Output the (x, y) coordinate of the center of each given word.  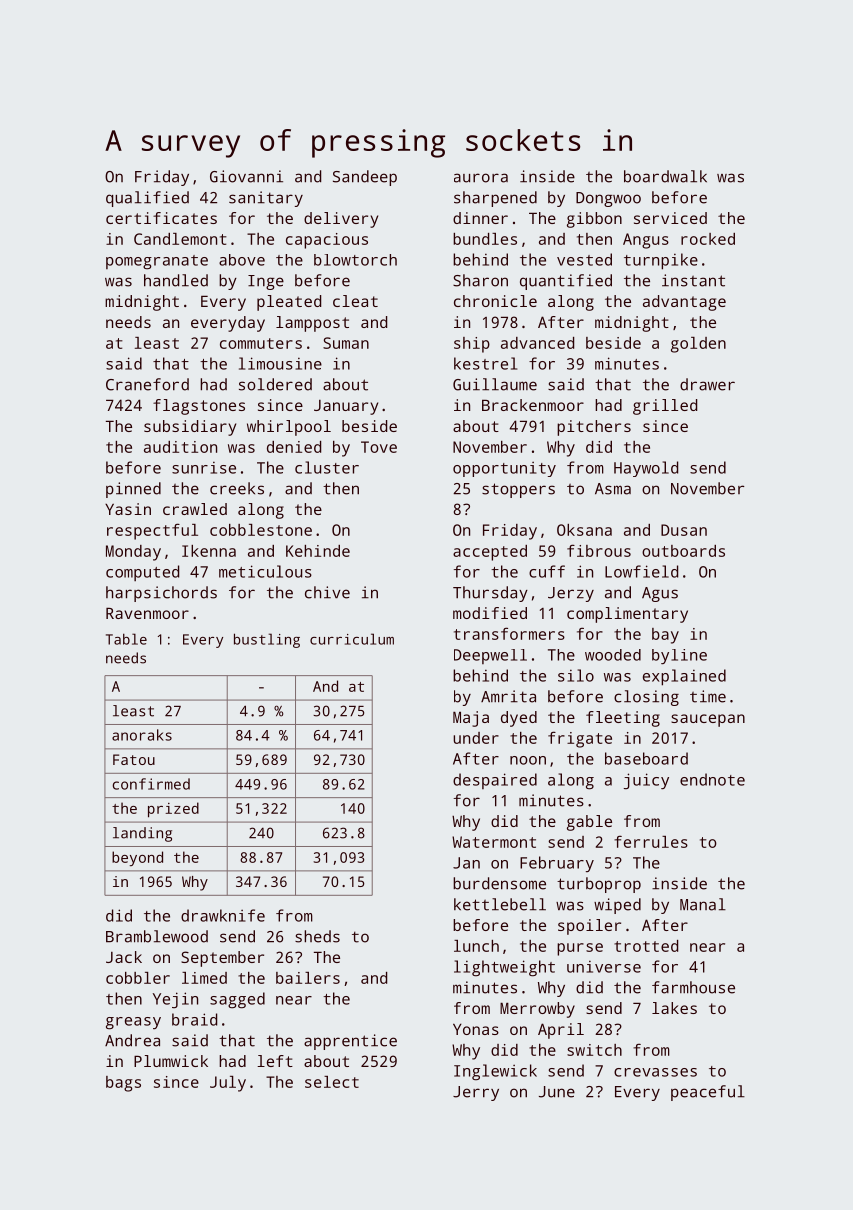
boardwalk (665, 176)
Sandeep (365, 178)
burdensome (499, 883)
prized (173, 810)
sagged (237, 1000)
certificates (161, 218)
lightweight (504, 968)
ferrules (651, 841)
